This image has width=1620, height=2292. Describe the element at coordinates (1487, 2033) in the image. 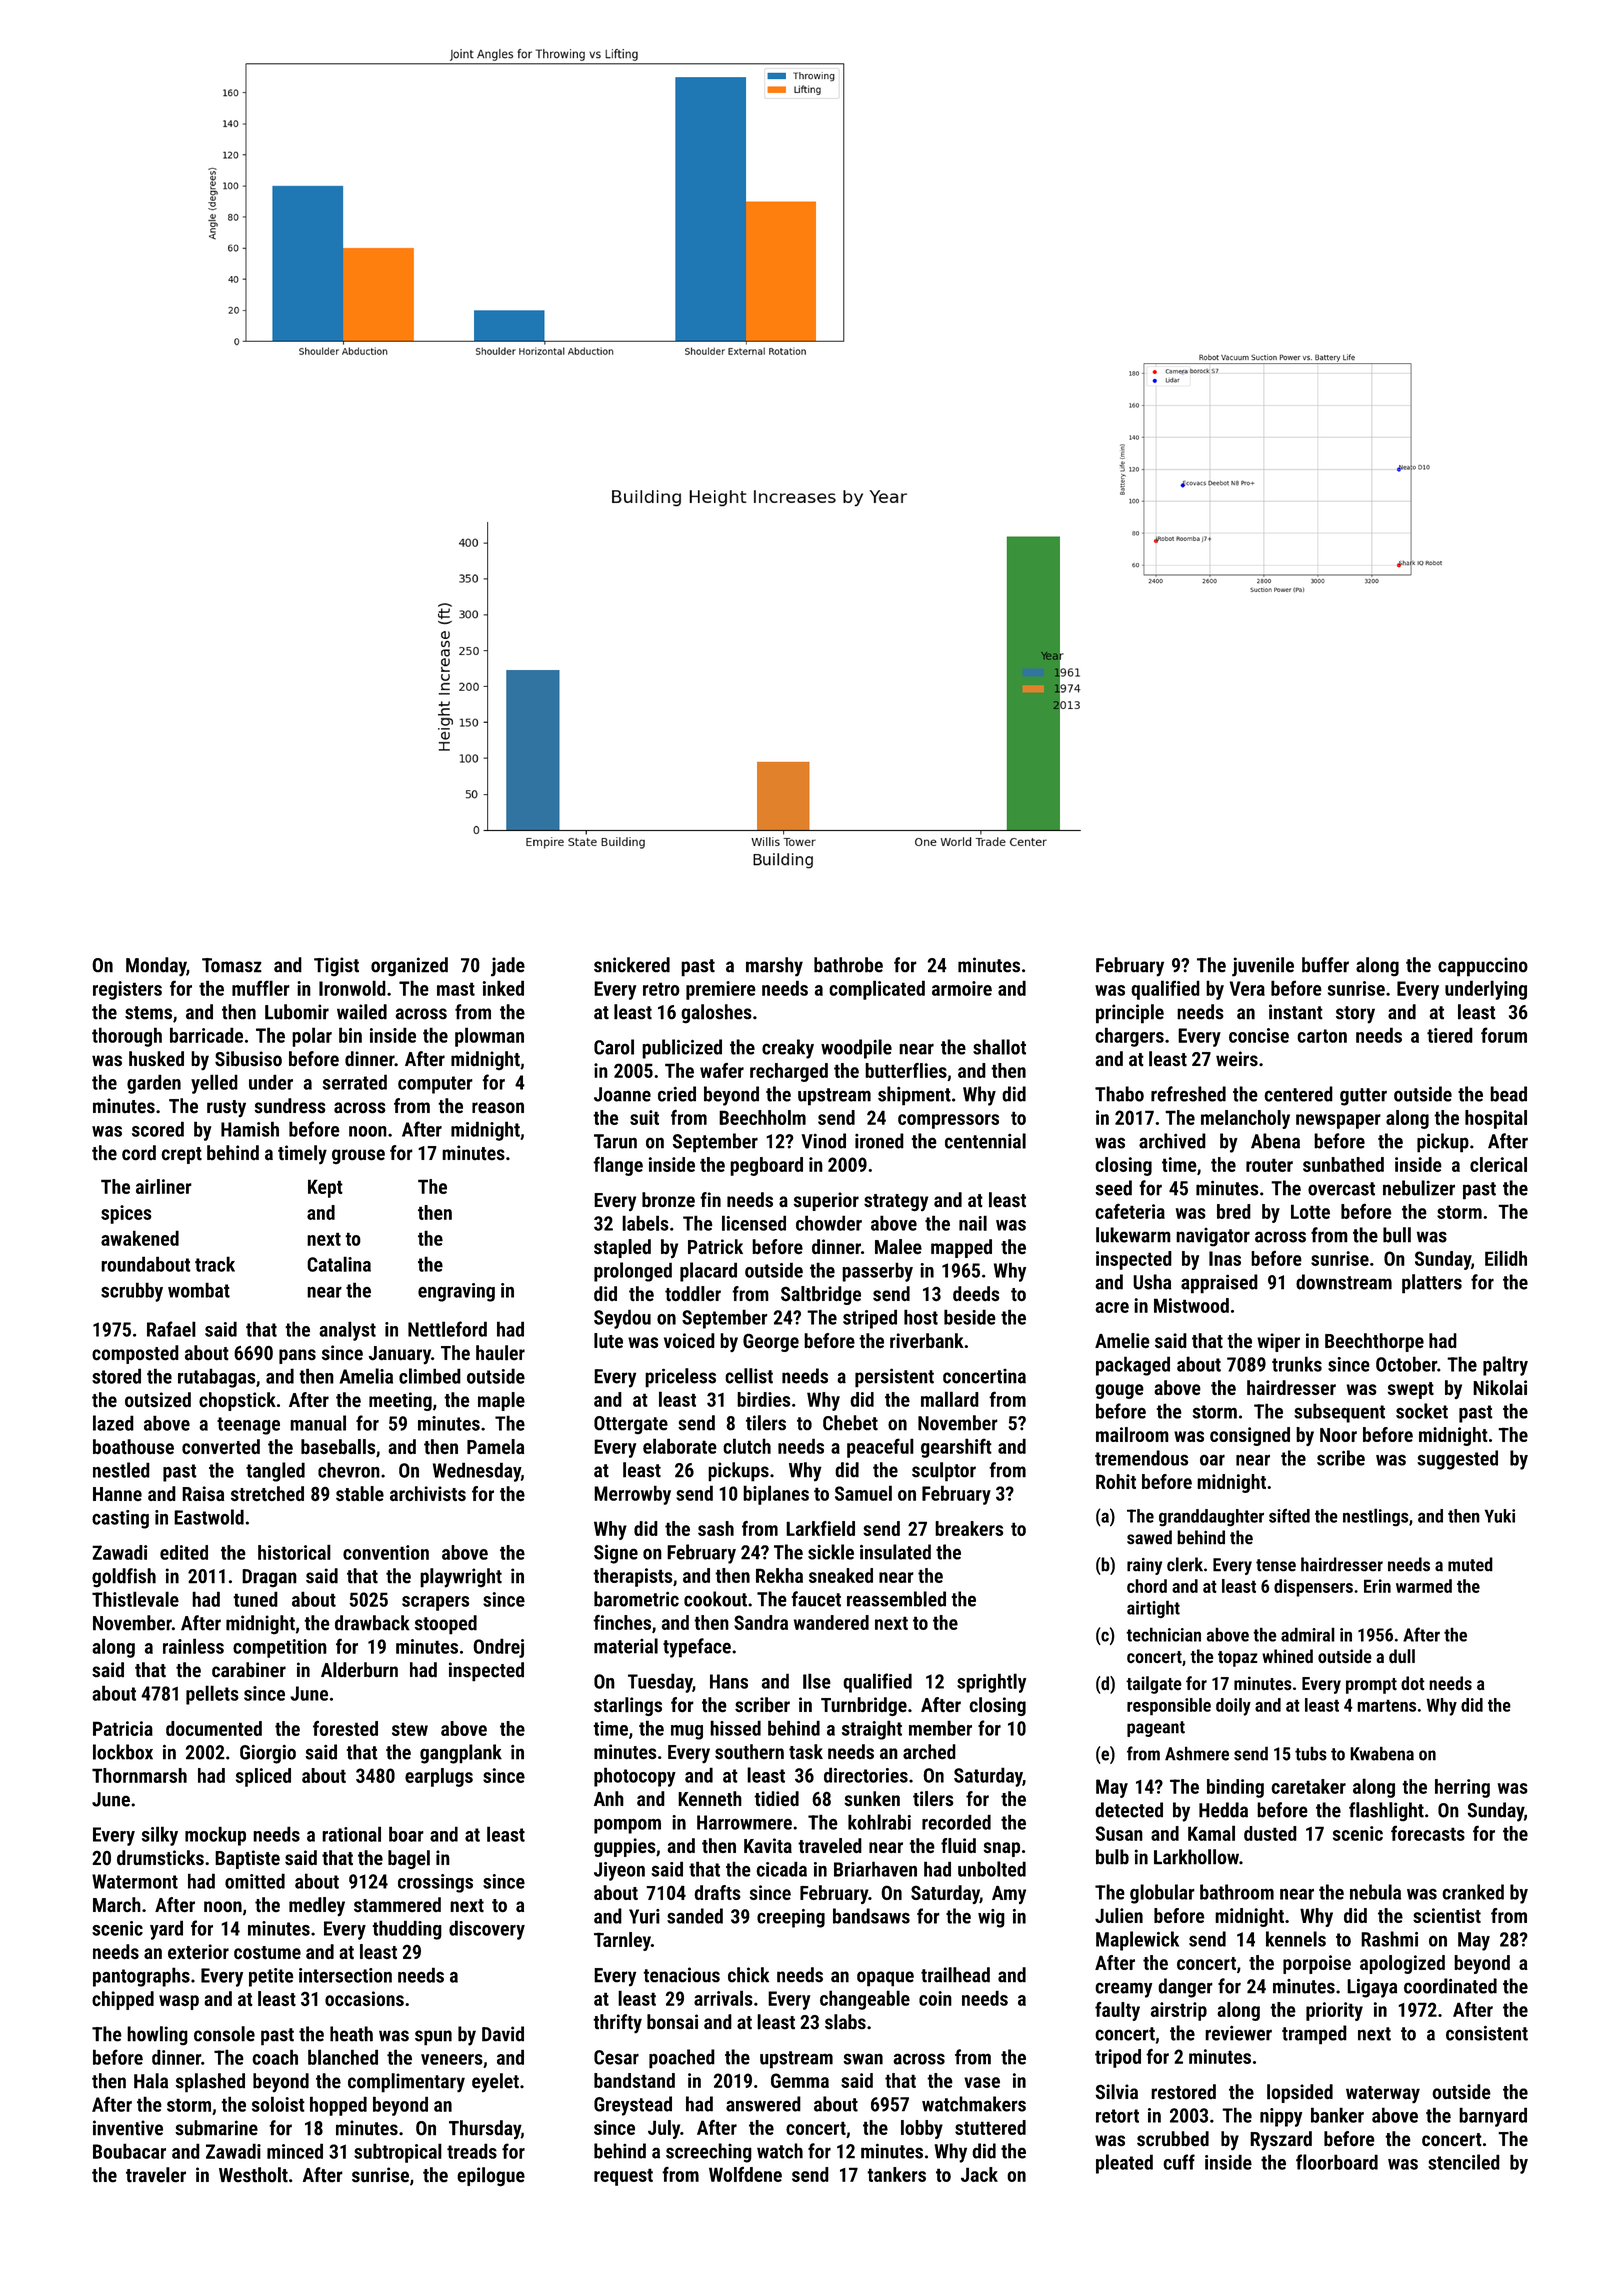

I see `consistent` at that location.
